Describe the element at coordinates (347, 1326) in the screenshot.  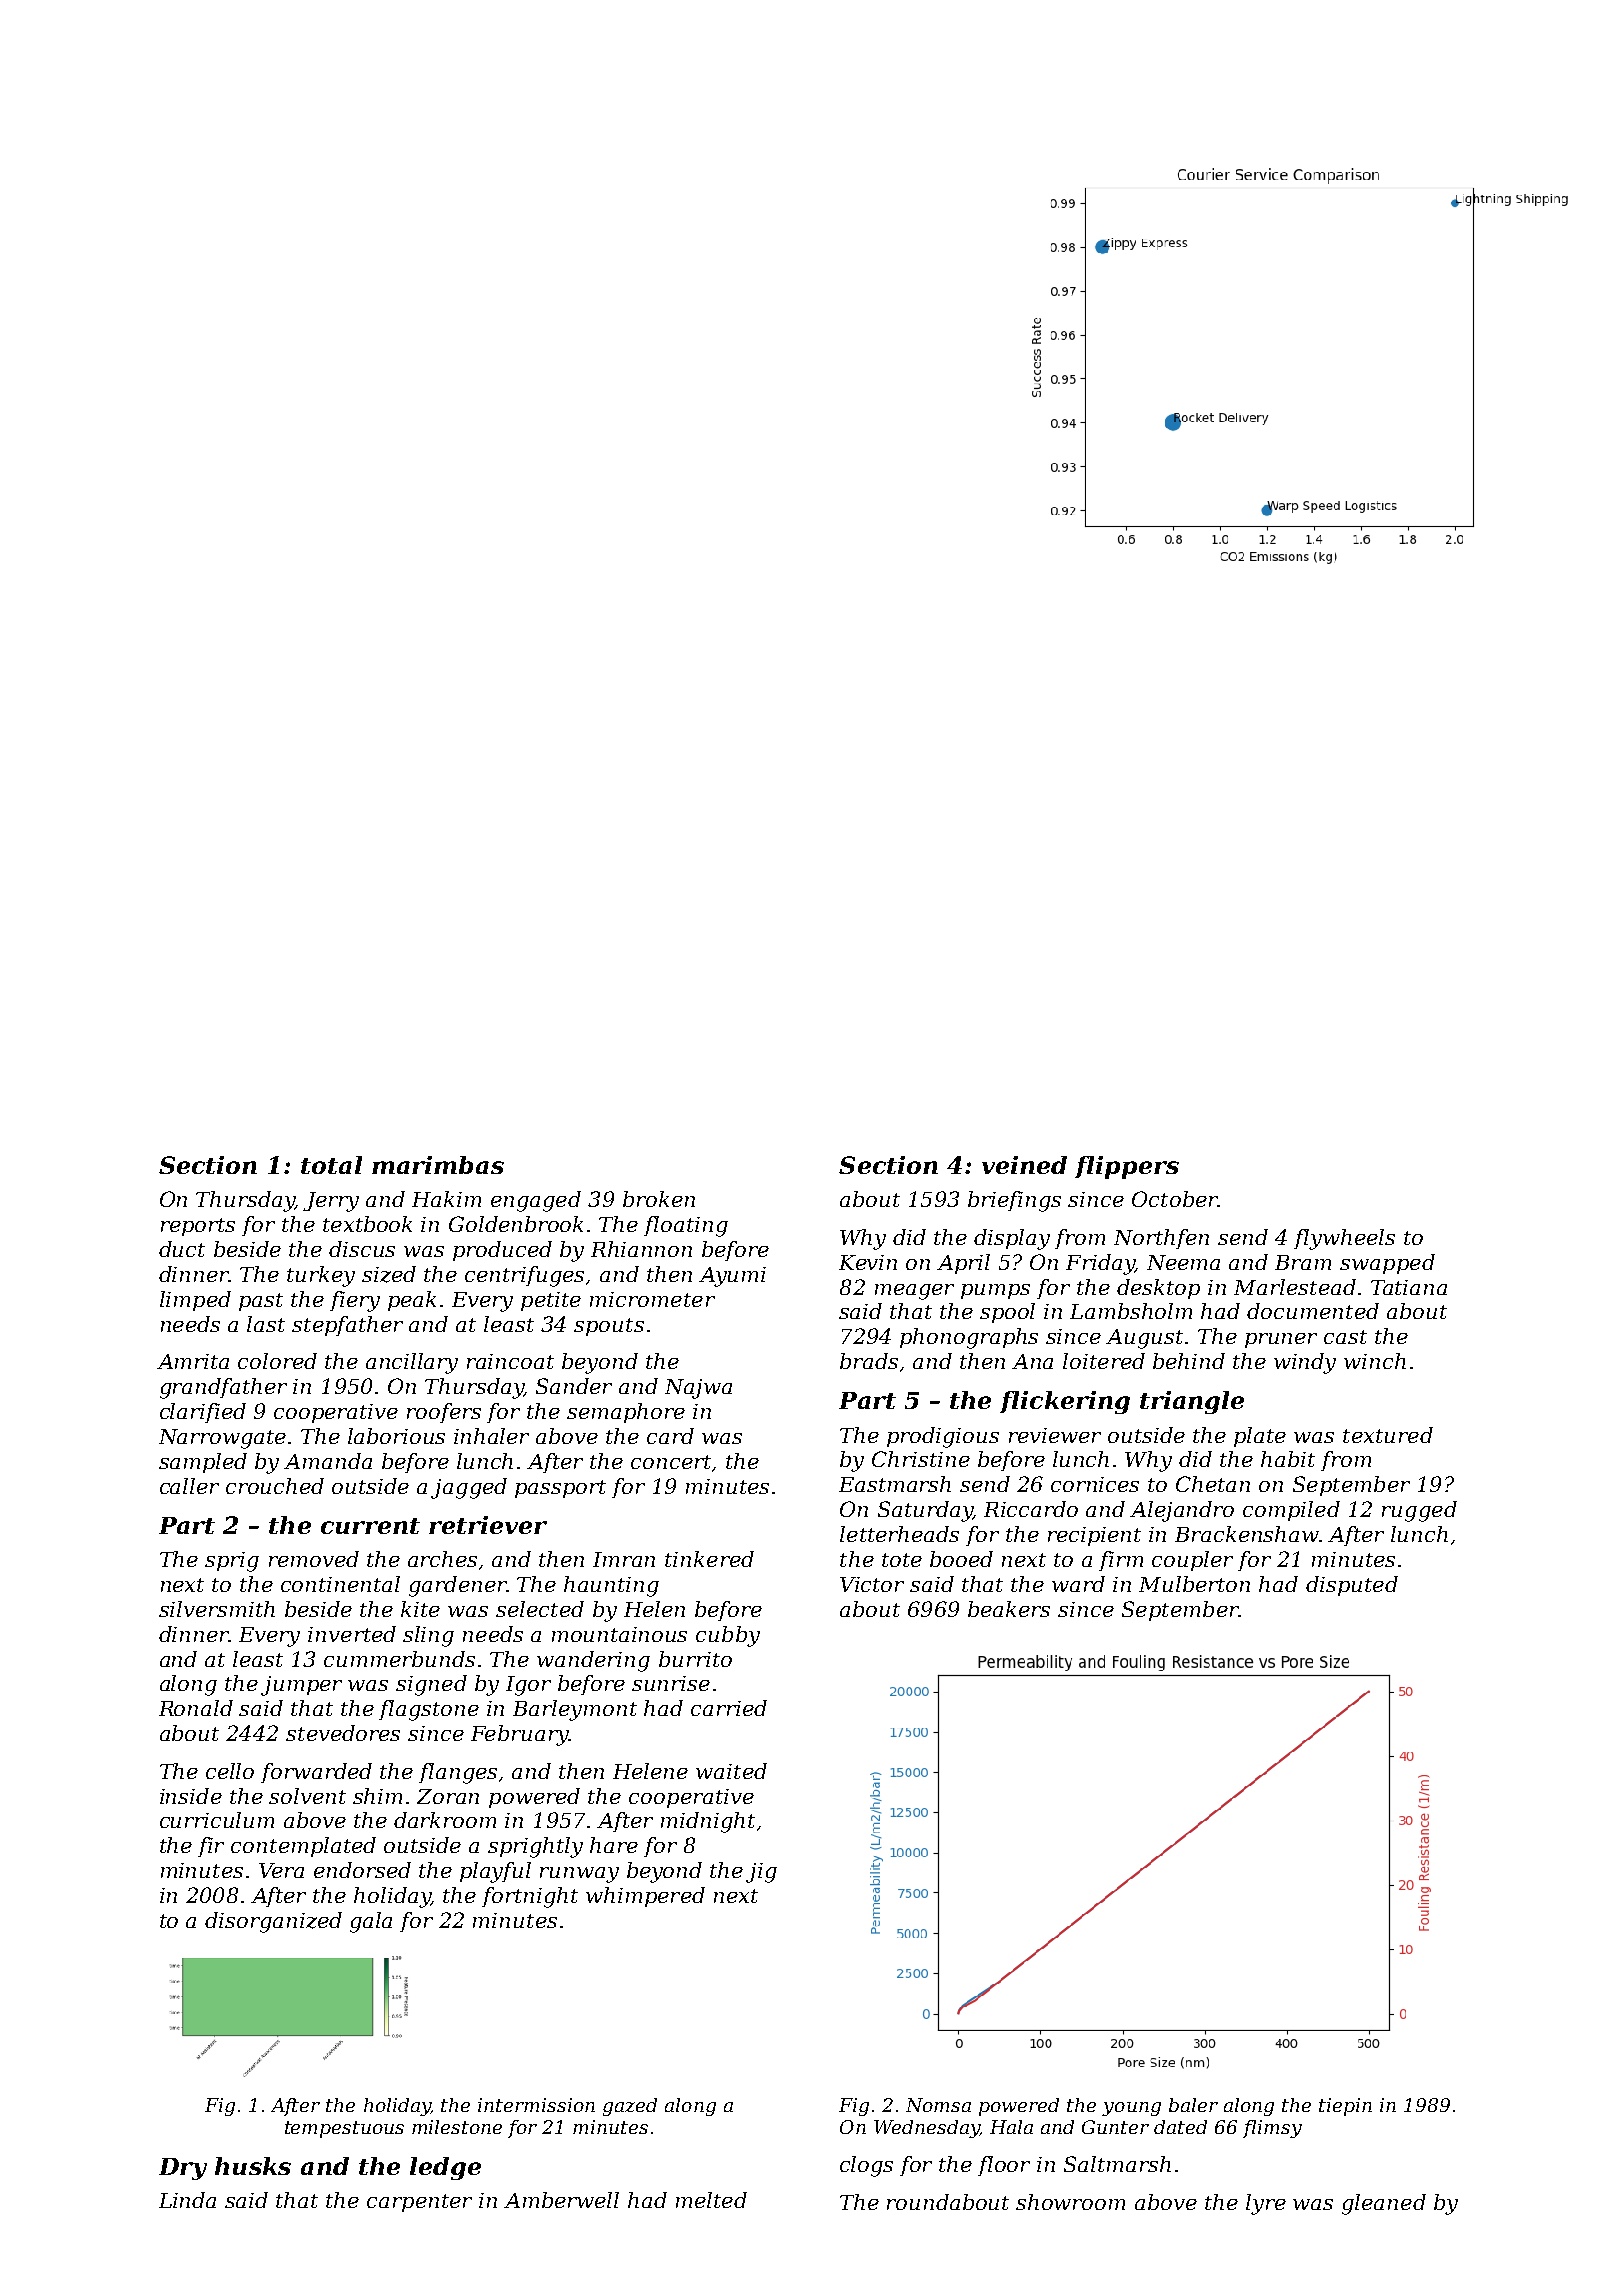
I see `stepfather` at that location.
